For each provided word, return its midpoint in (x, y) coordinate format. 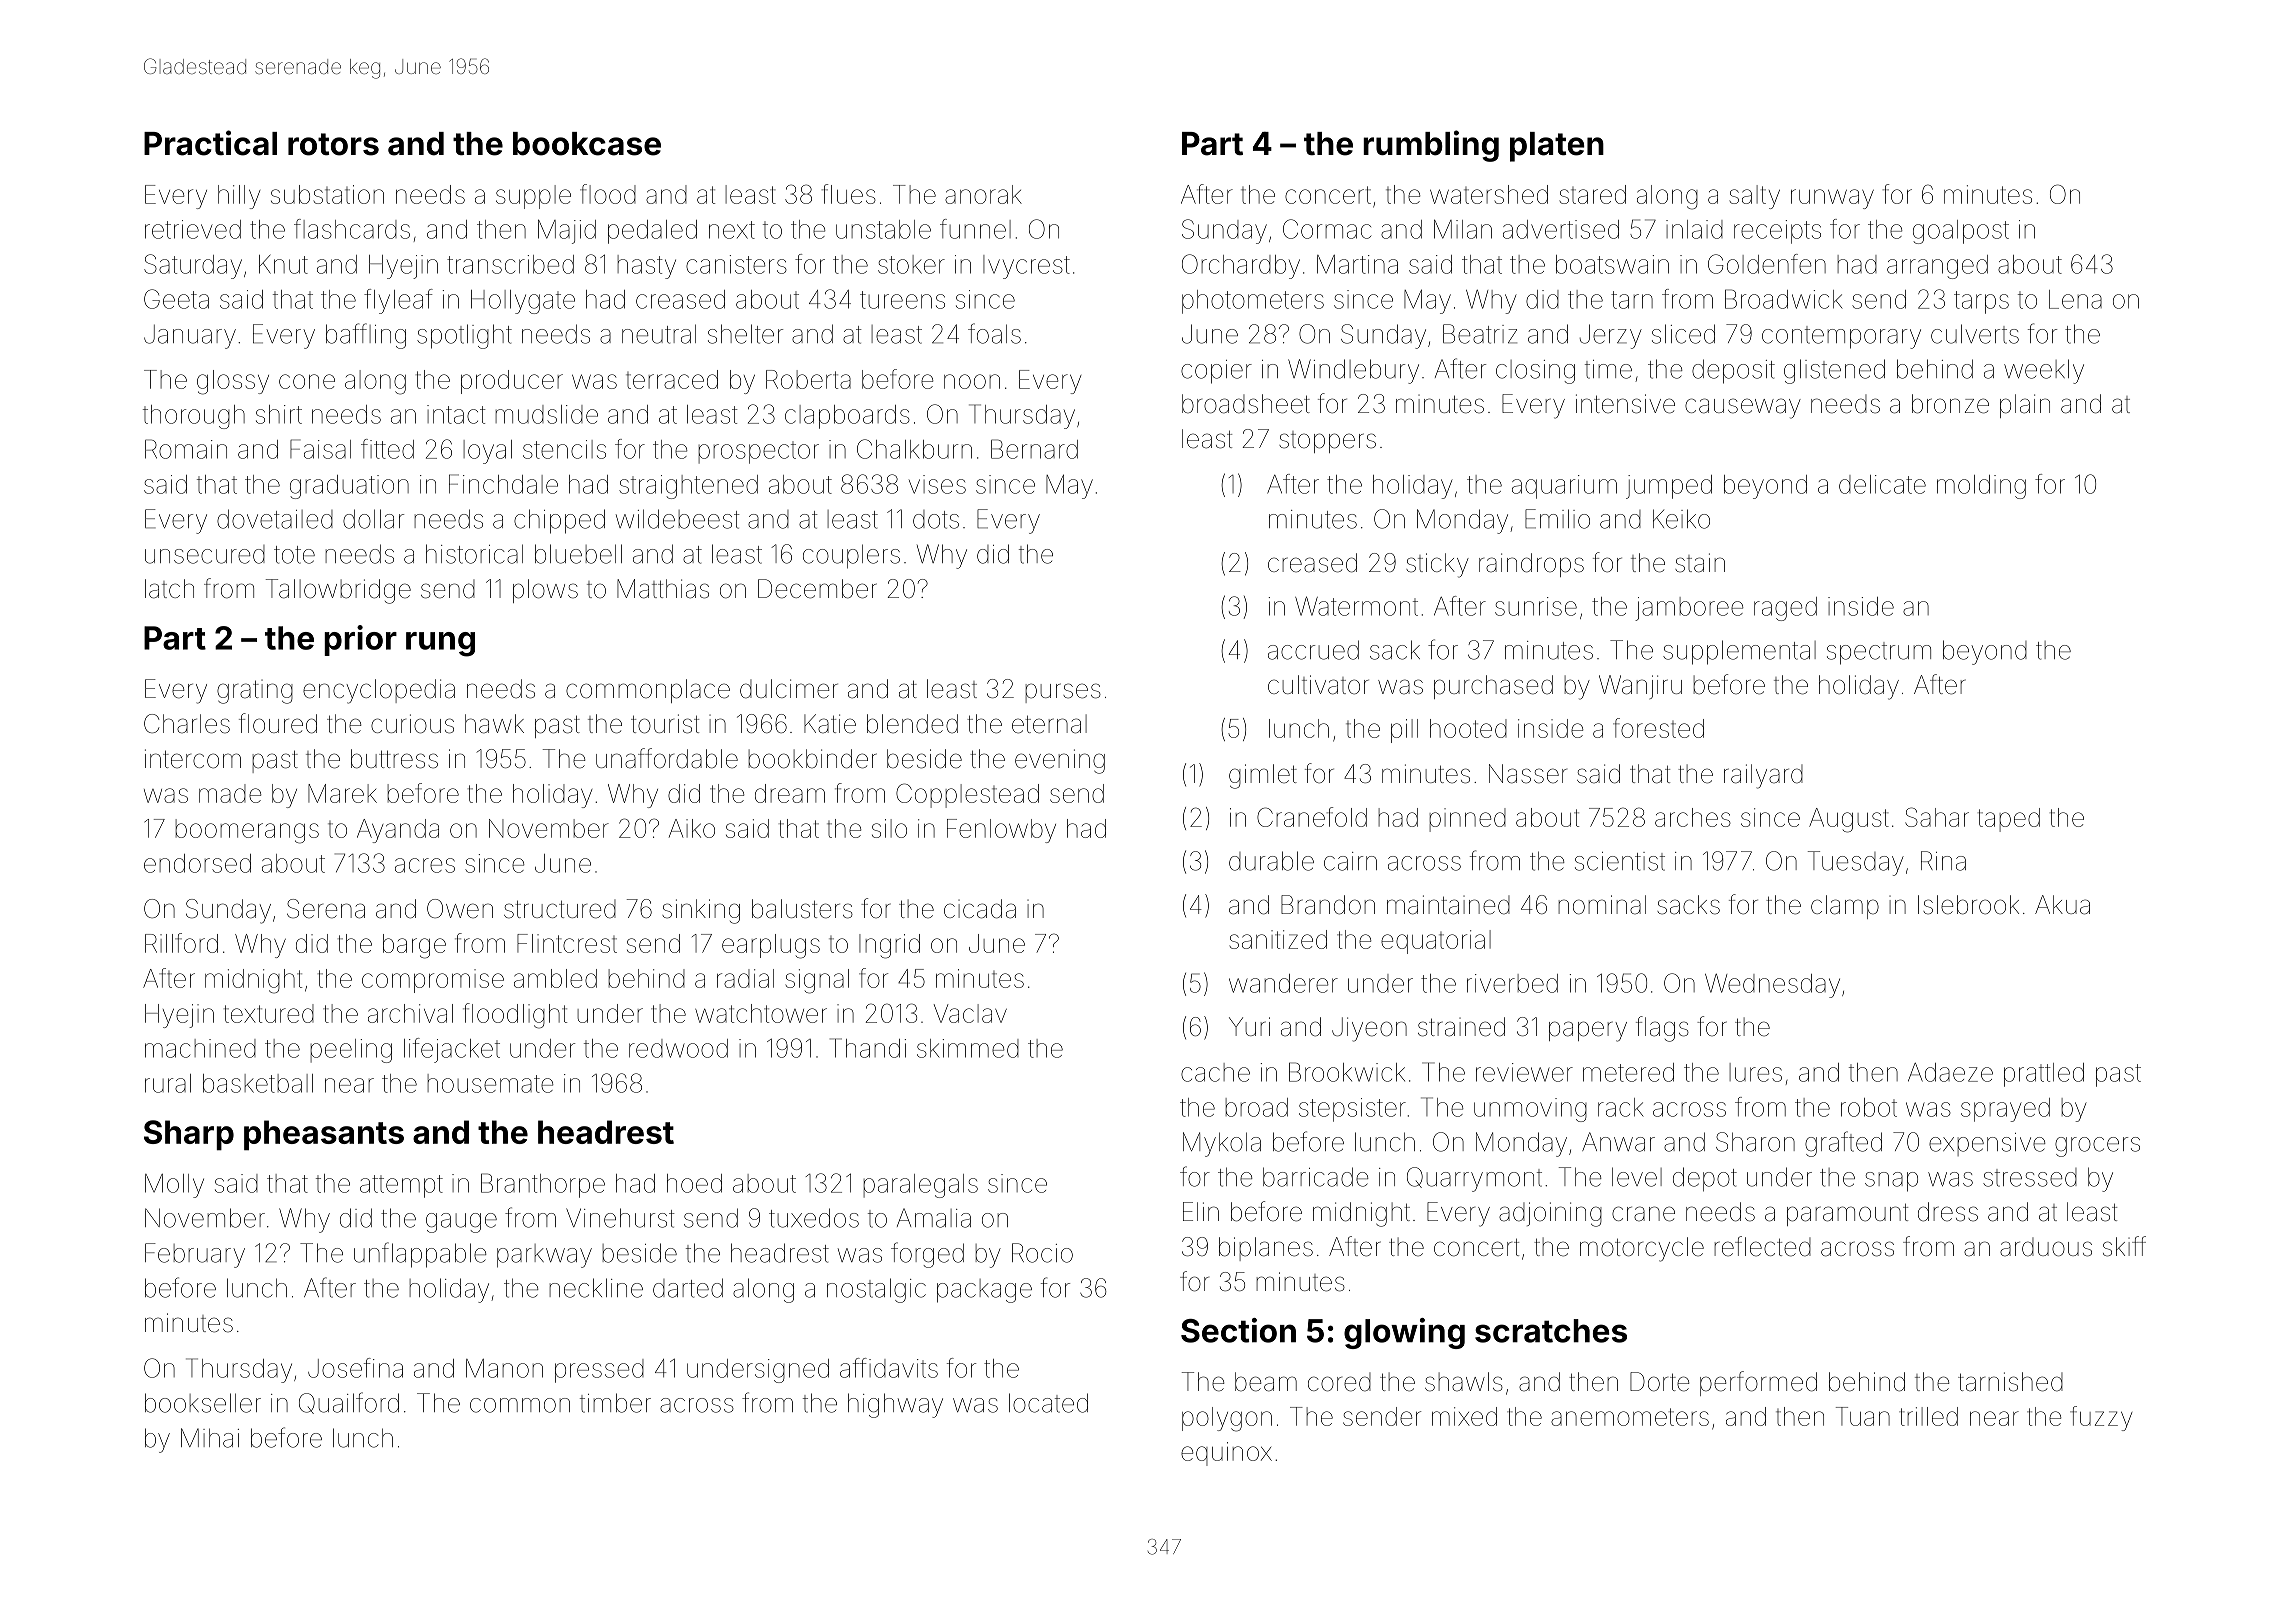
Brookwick (1347, 1072)
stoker (911, 264)
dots (936, 519)
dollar (373, 519)
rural (168, 1083)
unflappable (420, 1255)
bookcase (587, 144)
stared (1592, 194)
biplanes (1266, 1249)
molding (1981, 487)
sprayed (2005, 1110)
